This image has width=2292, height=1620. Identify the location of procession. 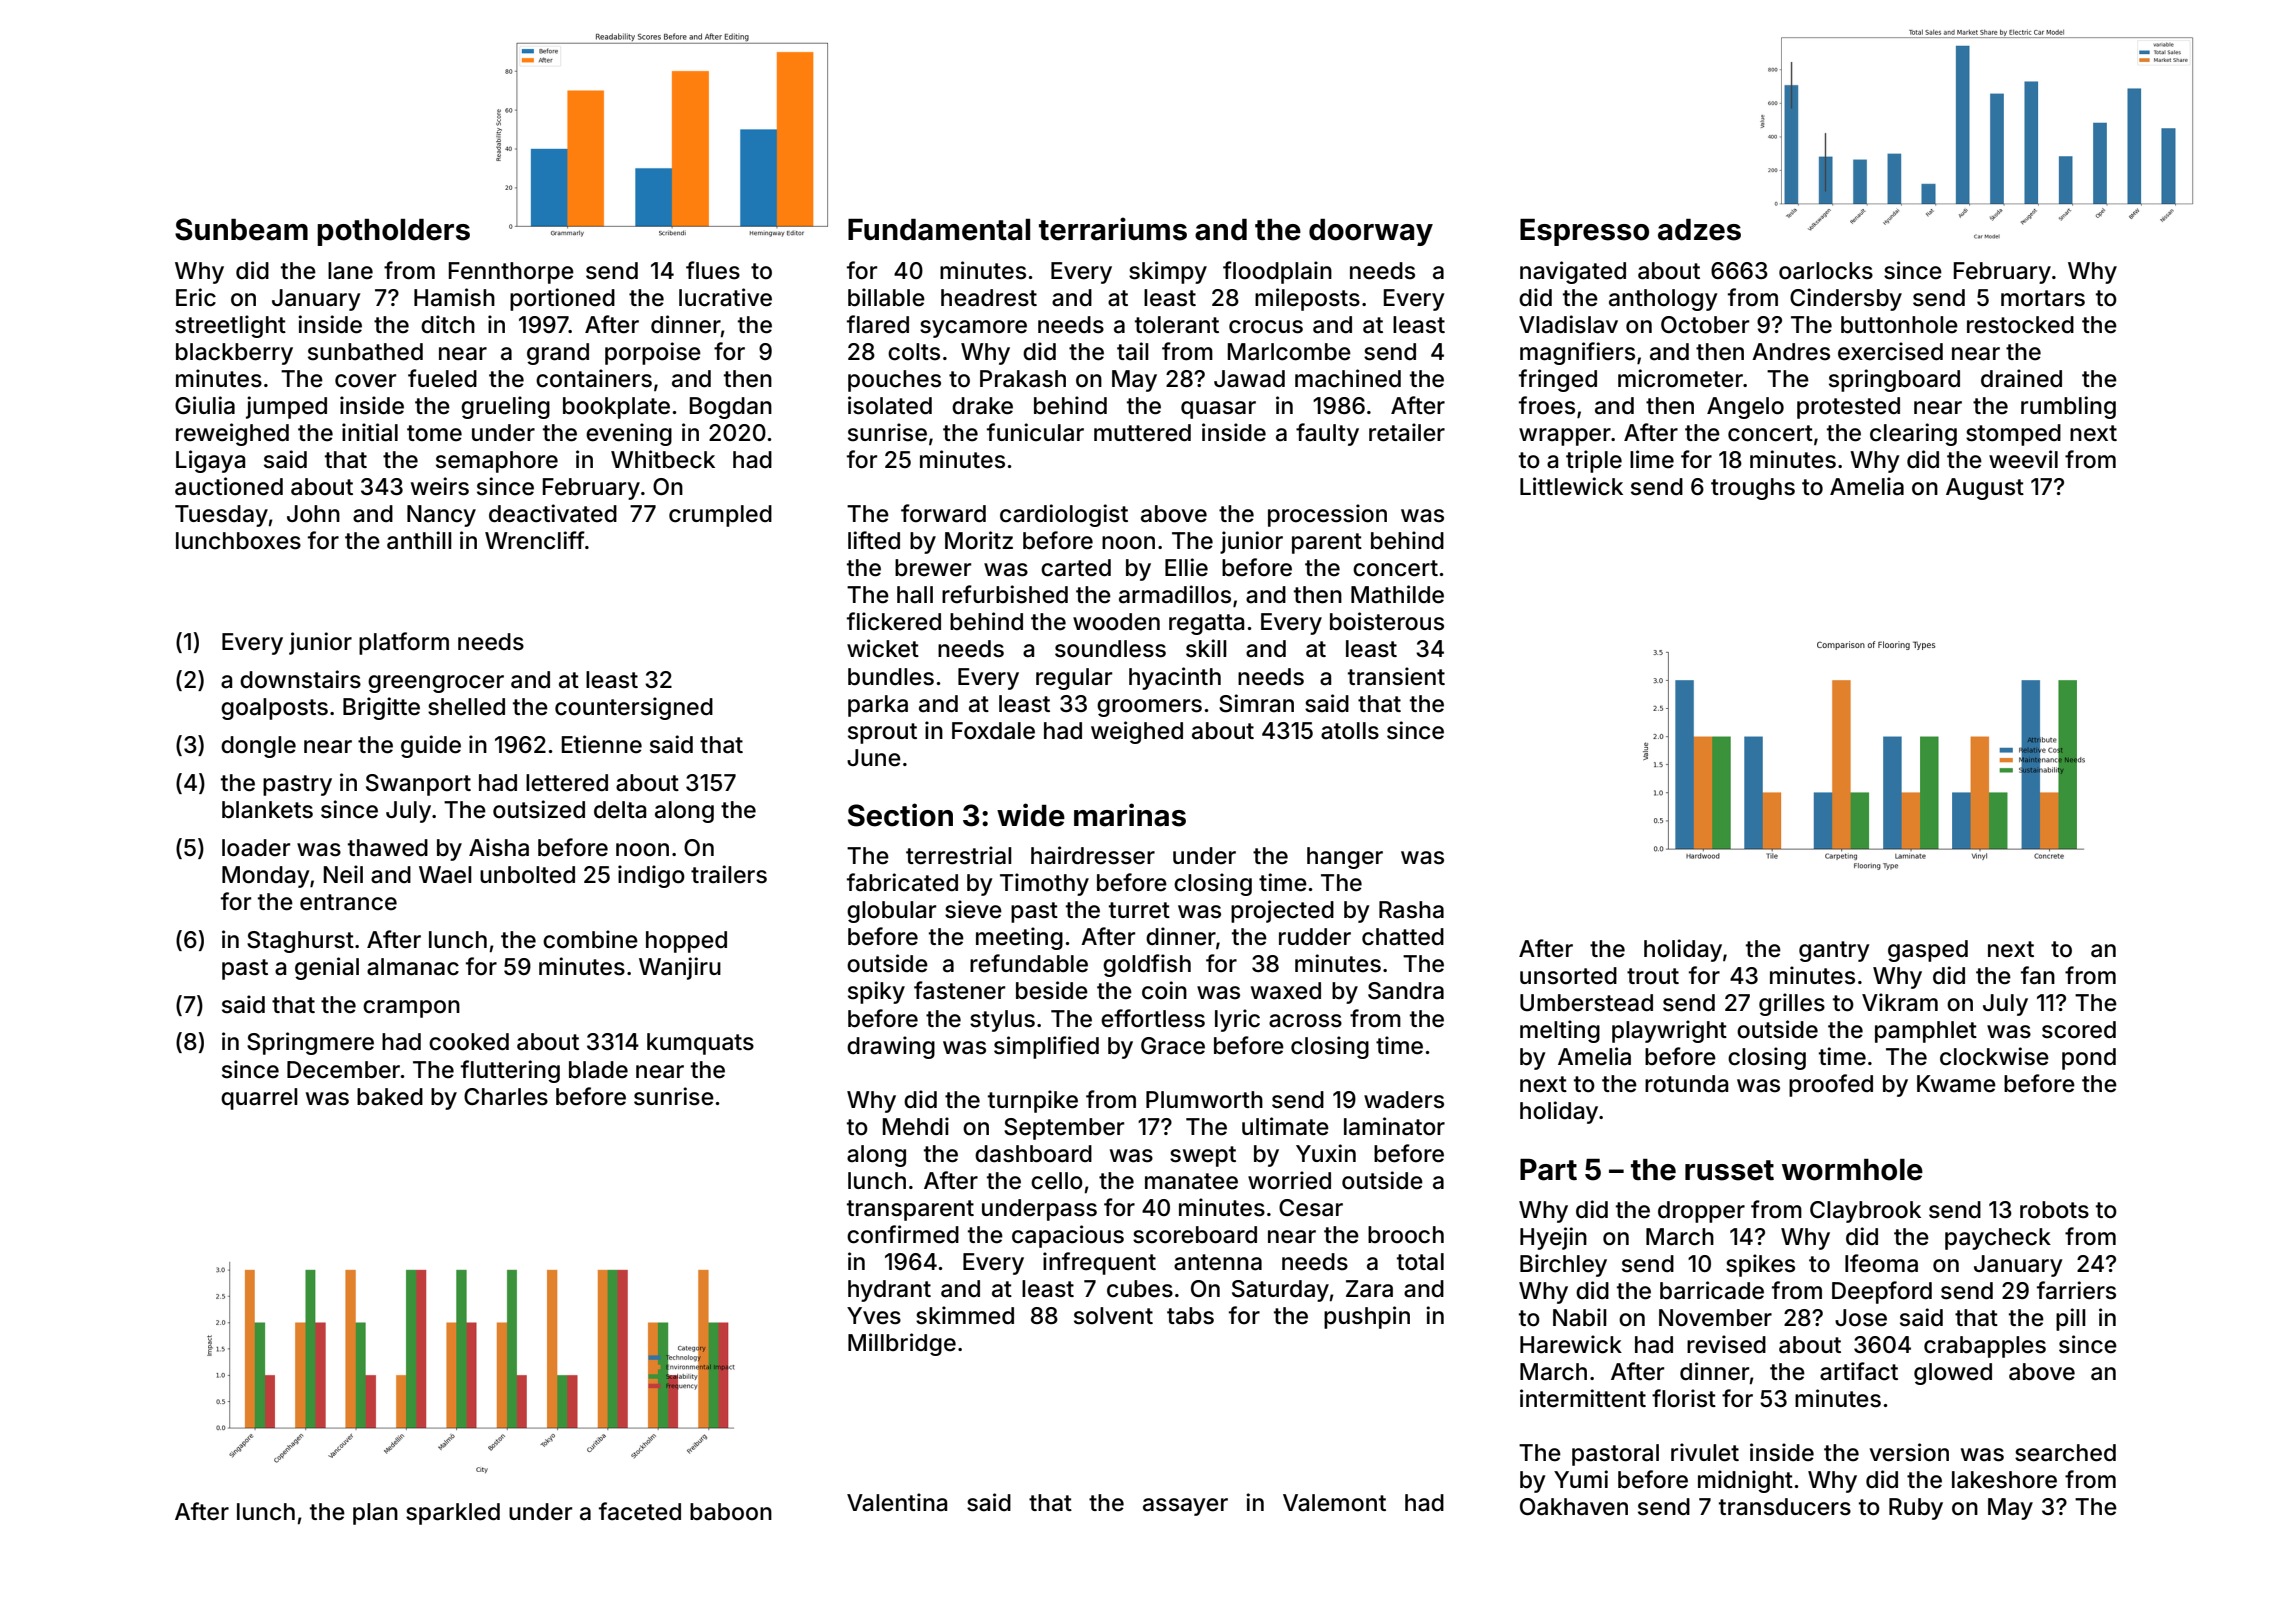
(1327, 515).
